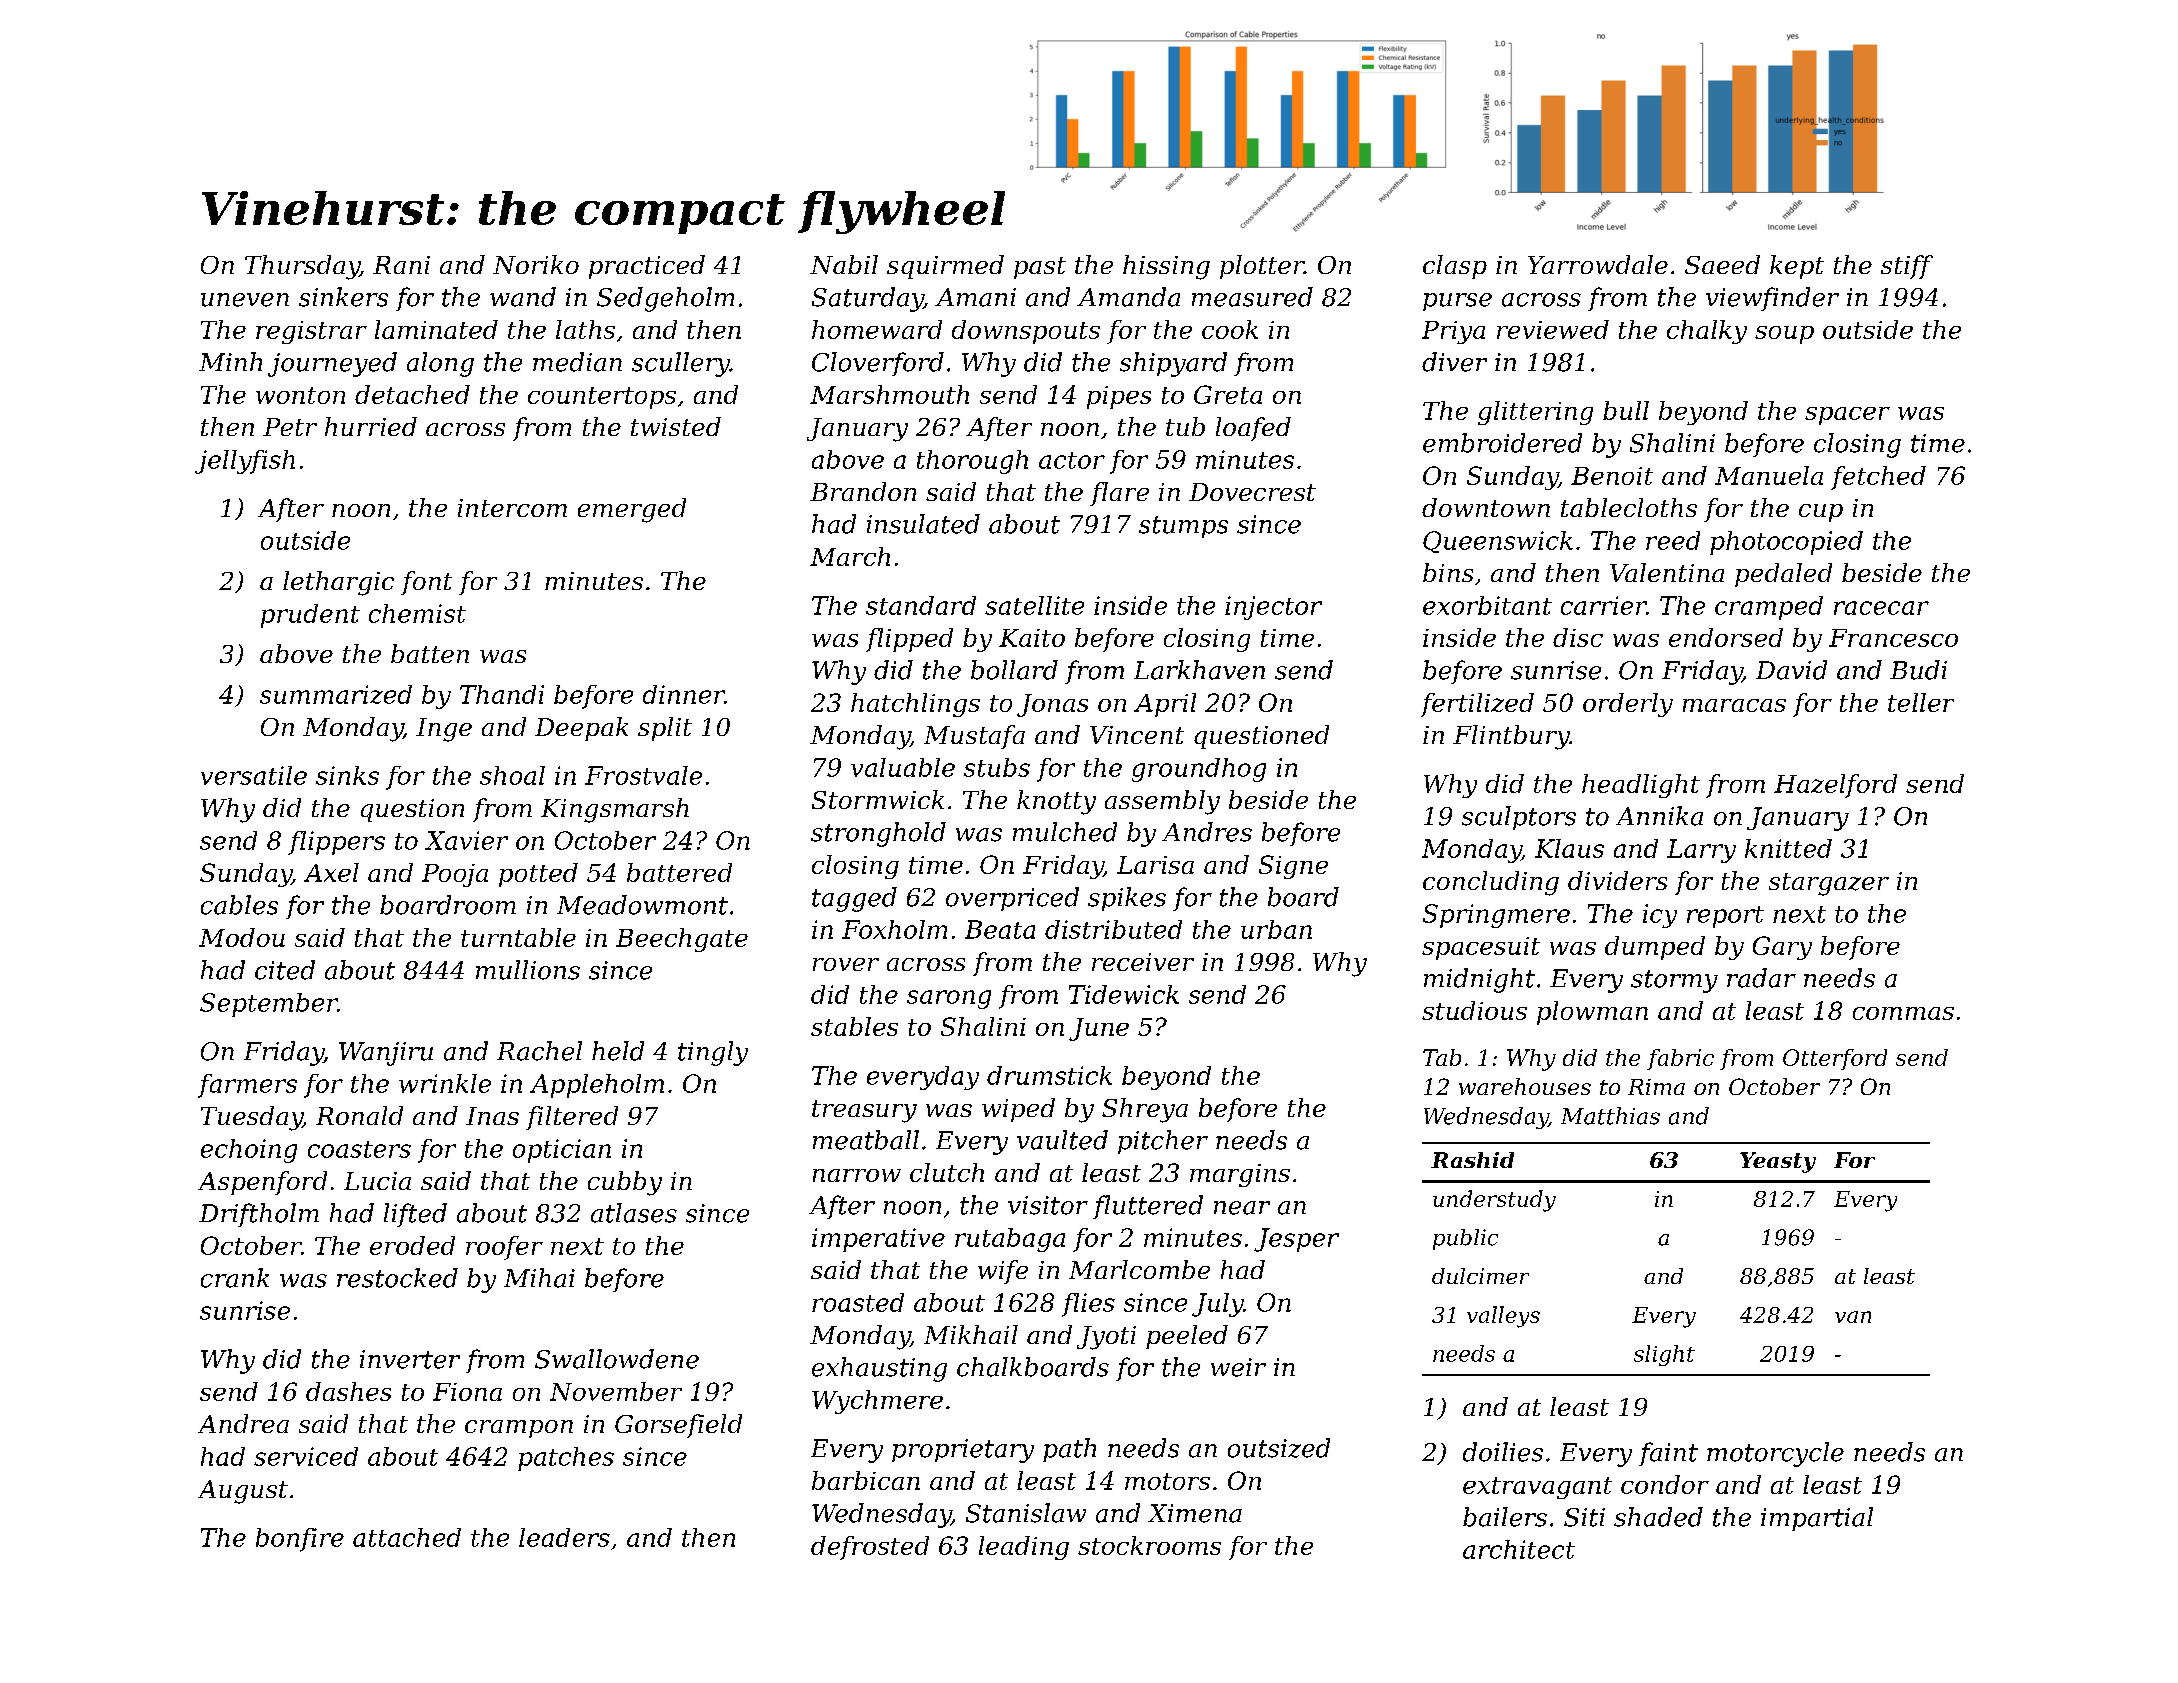  Describe the element at coordinates (1024, 1548) in the document. I see `leading` at that location.
